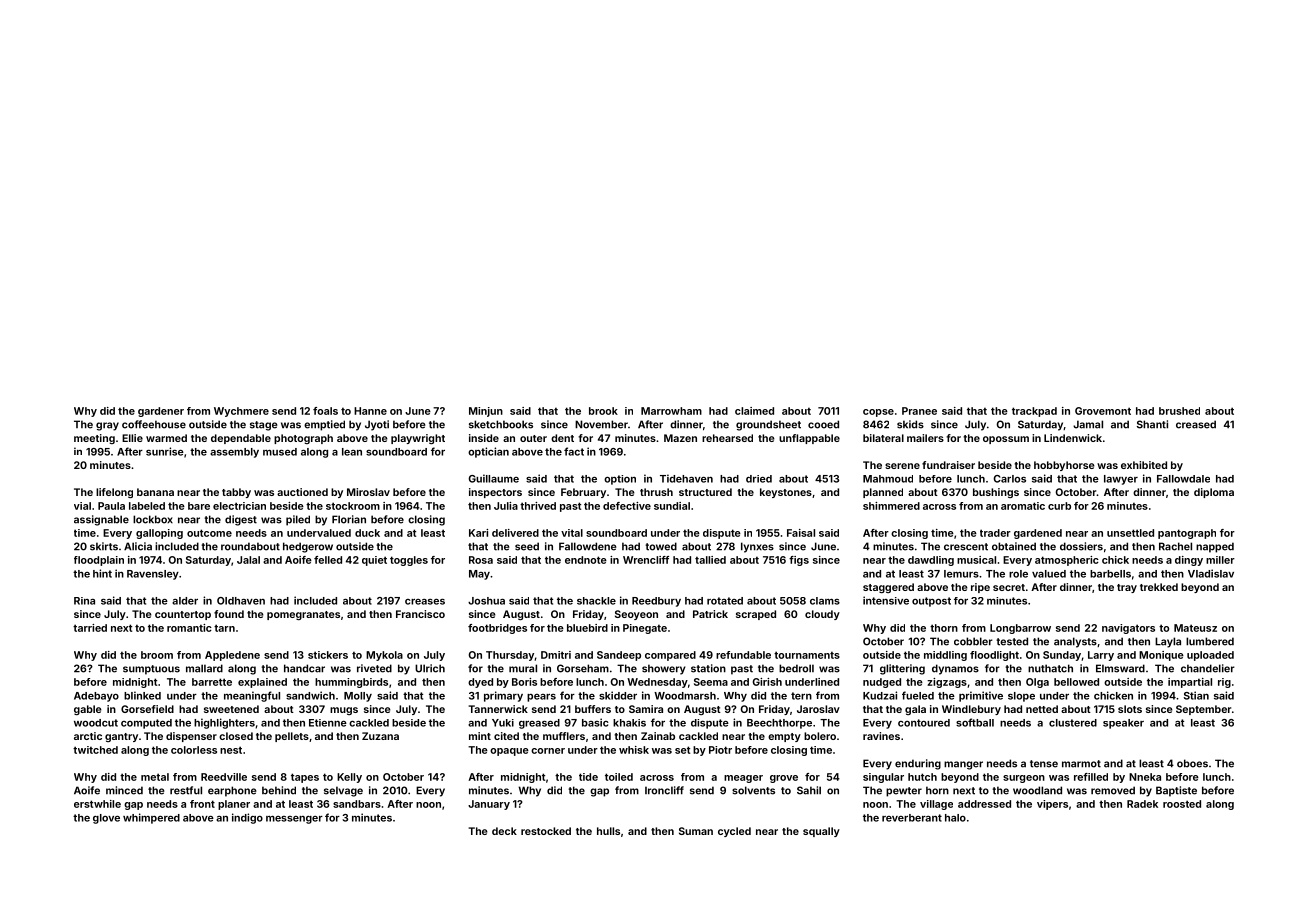 The image size is (1308, 924). I want to click on brushed, so click(1179, 411).
